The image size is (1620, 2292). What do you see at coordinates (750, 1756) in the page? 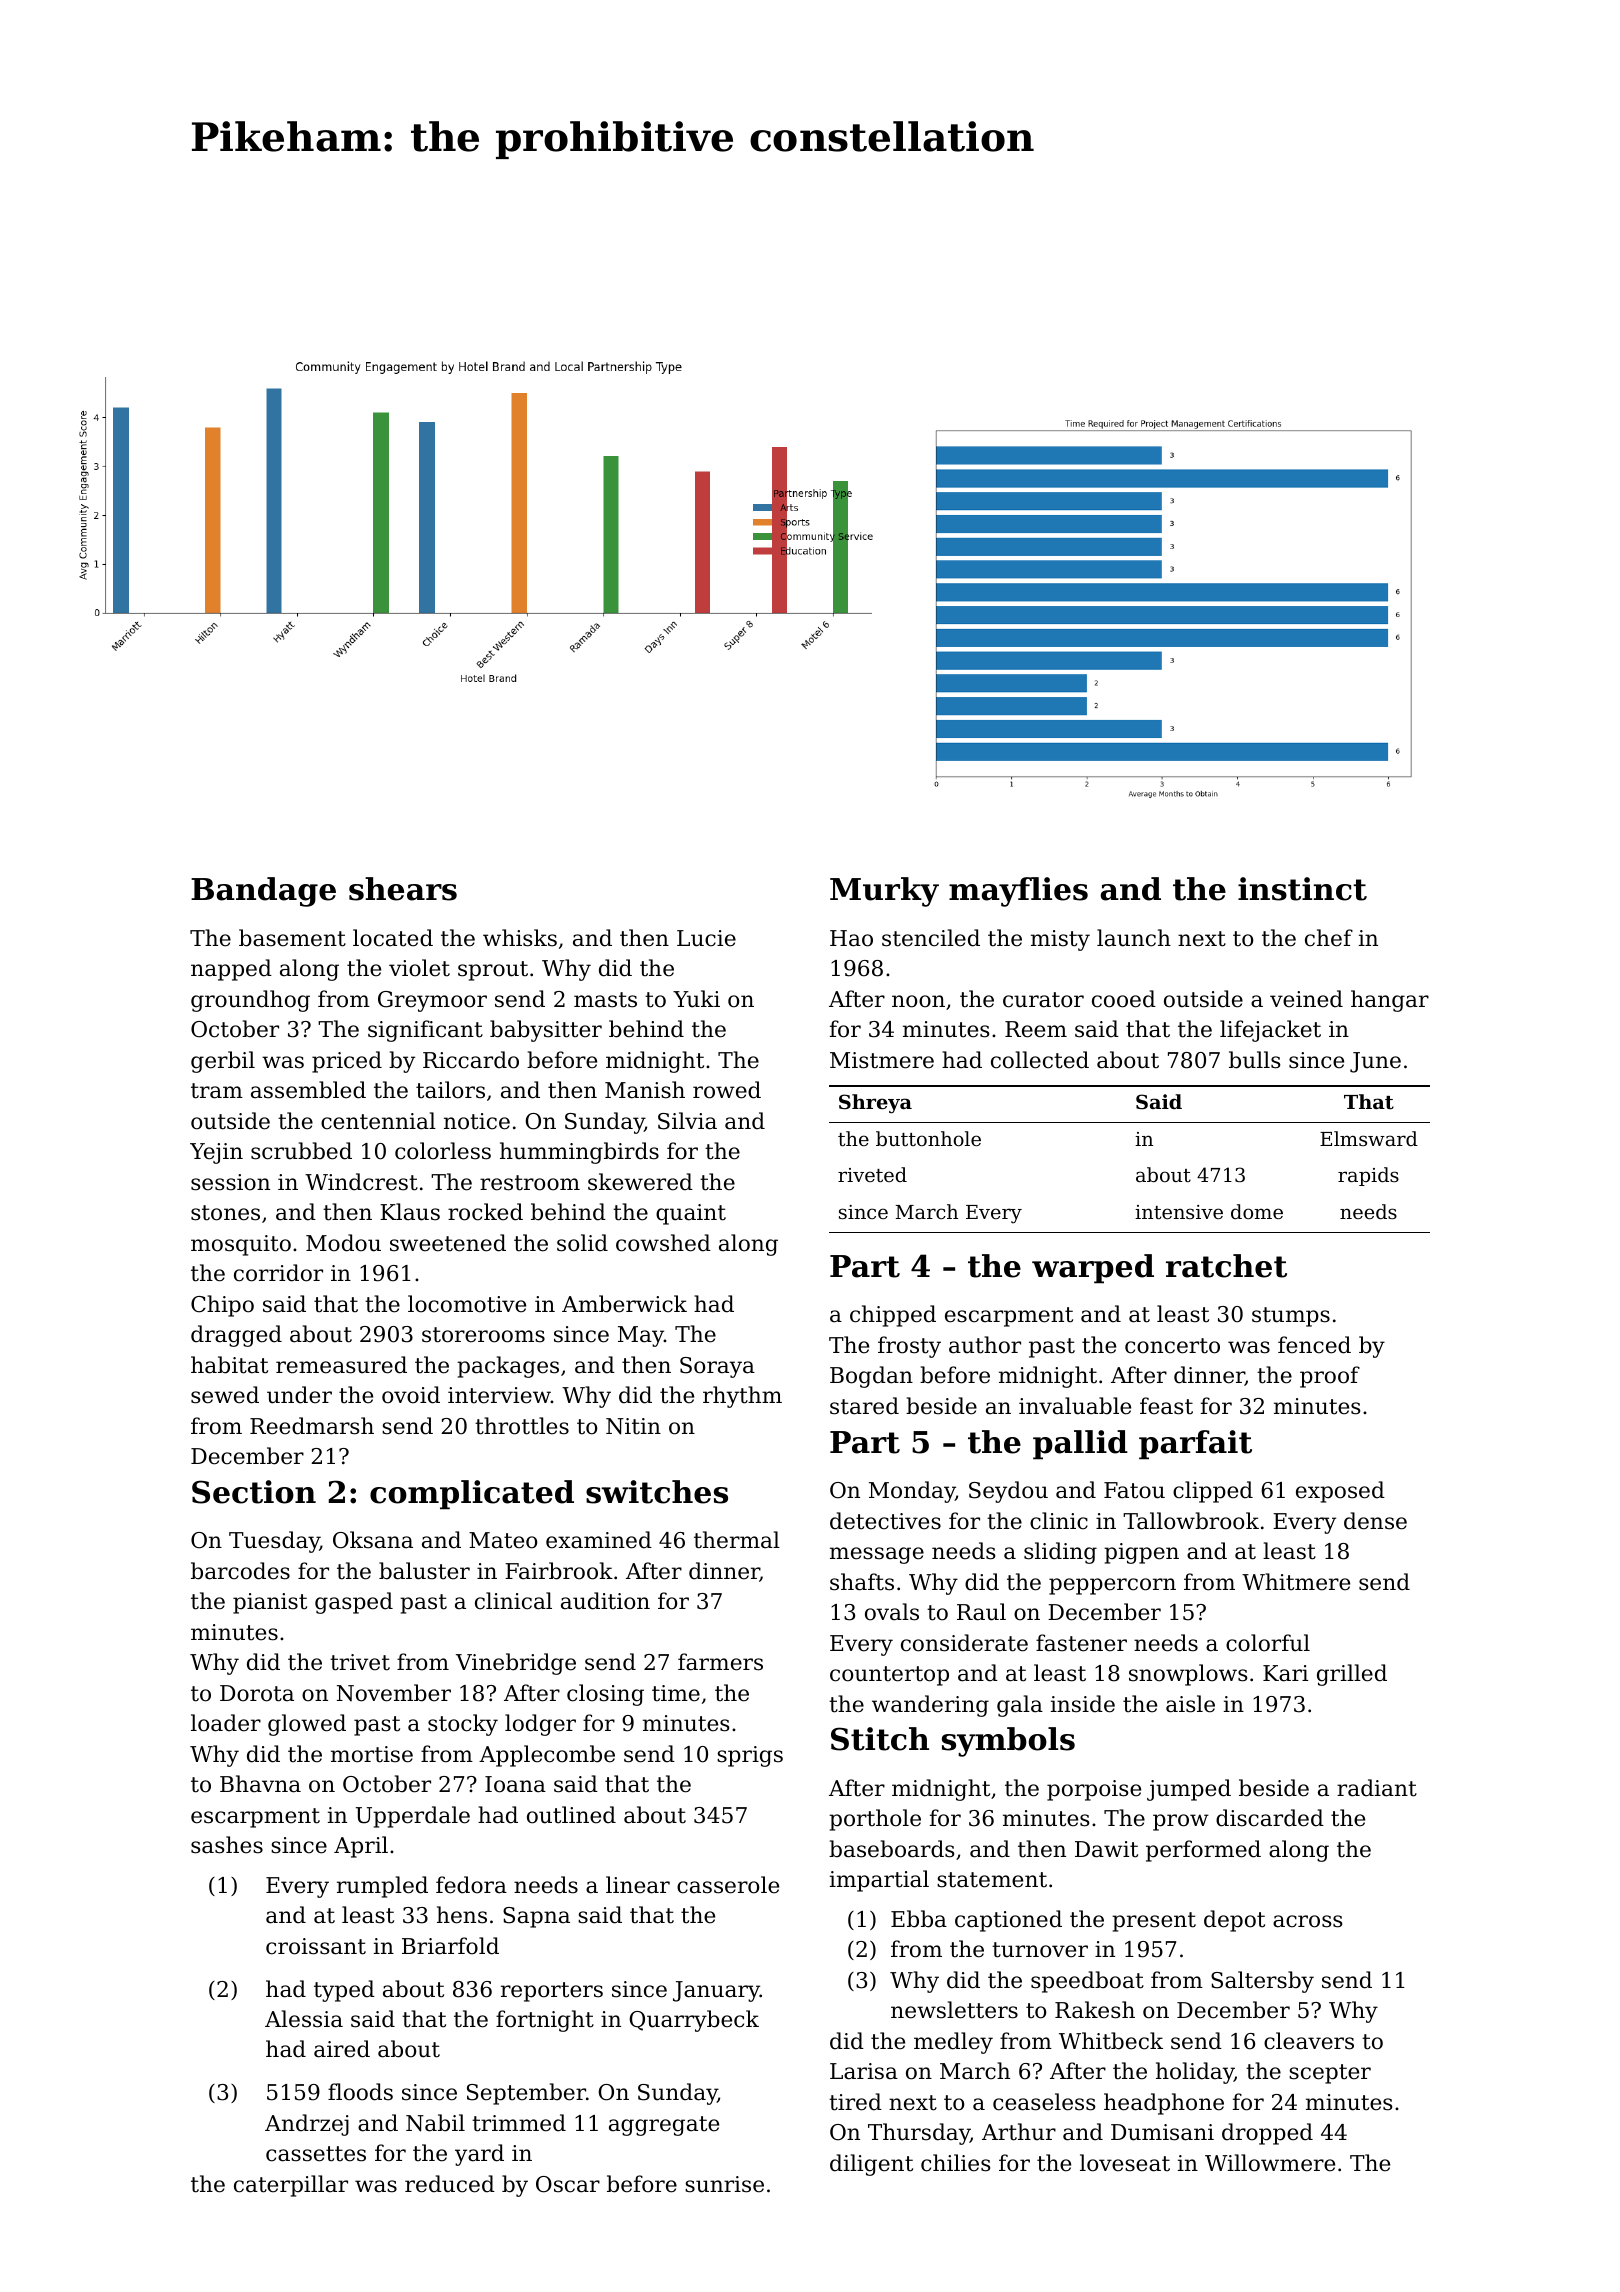
I see `sprigs` at bounding box center [750, 1756].
